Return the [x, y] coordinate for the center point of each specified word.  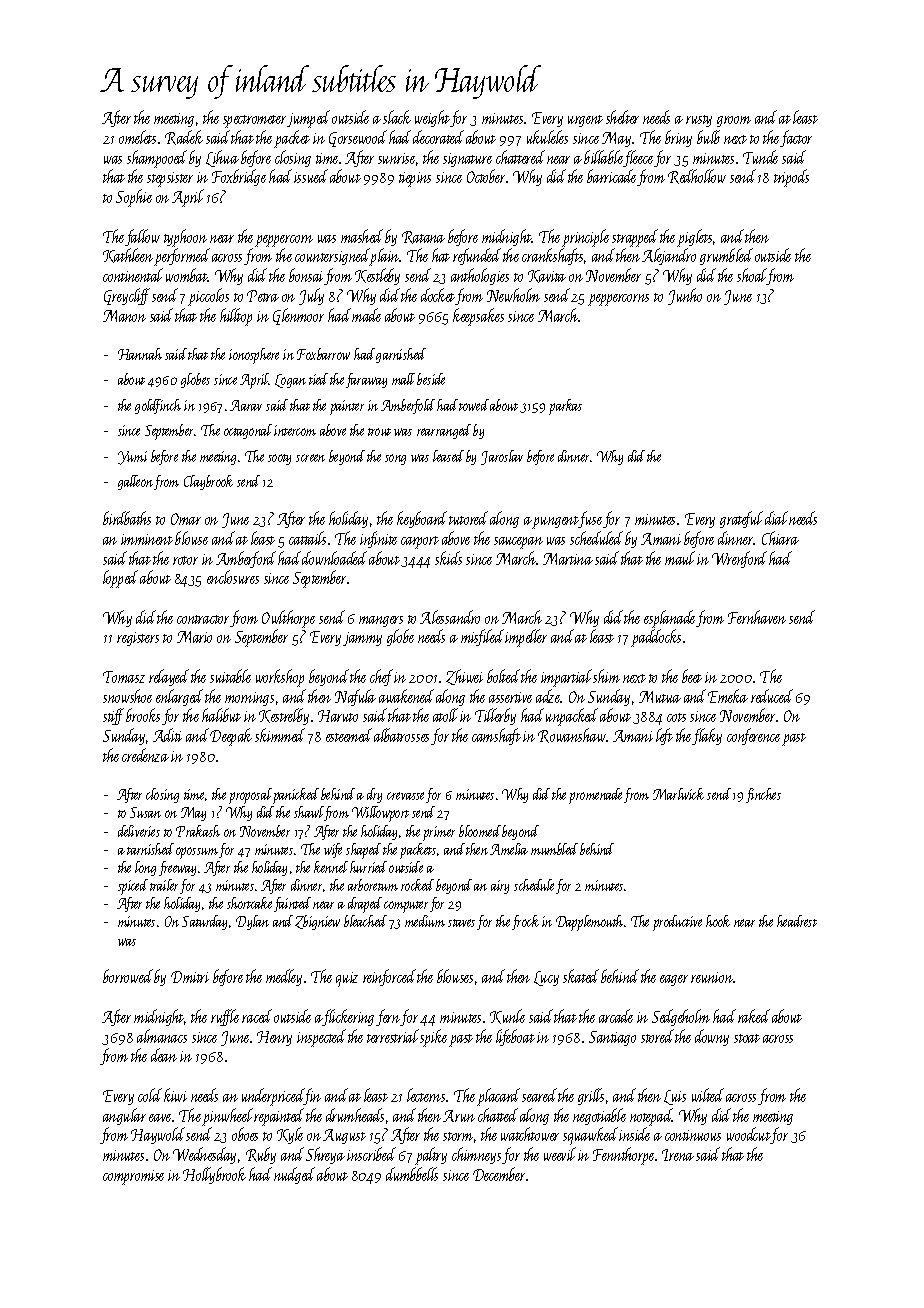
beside [431, 379]
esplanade [670, 619]
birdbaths [127, 518]
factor [796, 138]
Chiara [780, 538]
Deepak [231, 737]
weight [432, 118]
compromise [133, 1177]
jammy [362, 639]
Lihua [222, 158]
